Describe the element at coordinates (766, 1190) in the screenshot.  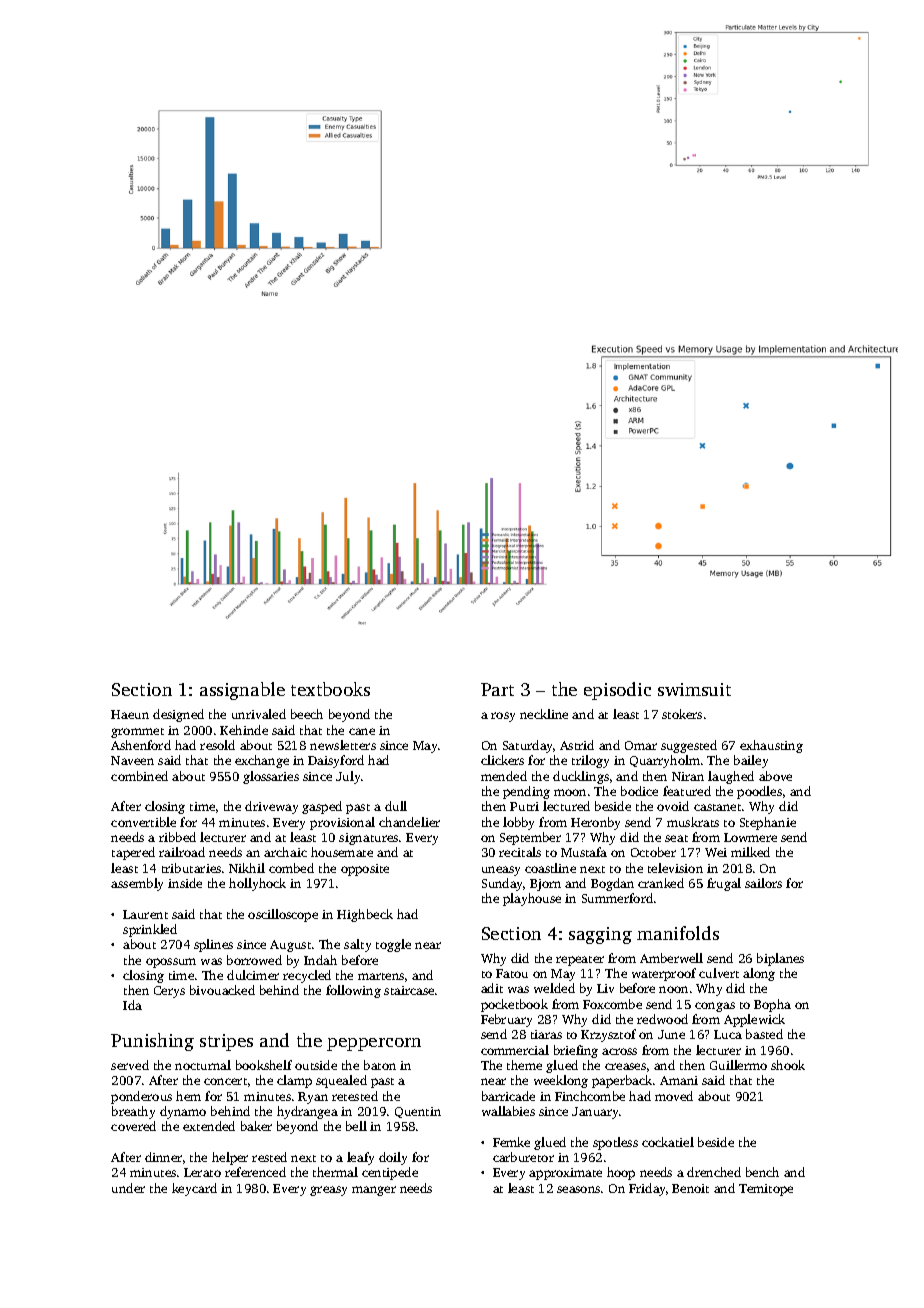
I see `Temitope` at that location.
